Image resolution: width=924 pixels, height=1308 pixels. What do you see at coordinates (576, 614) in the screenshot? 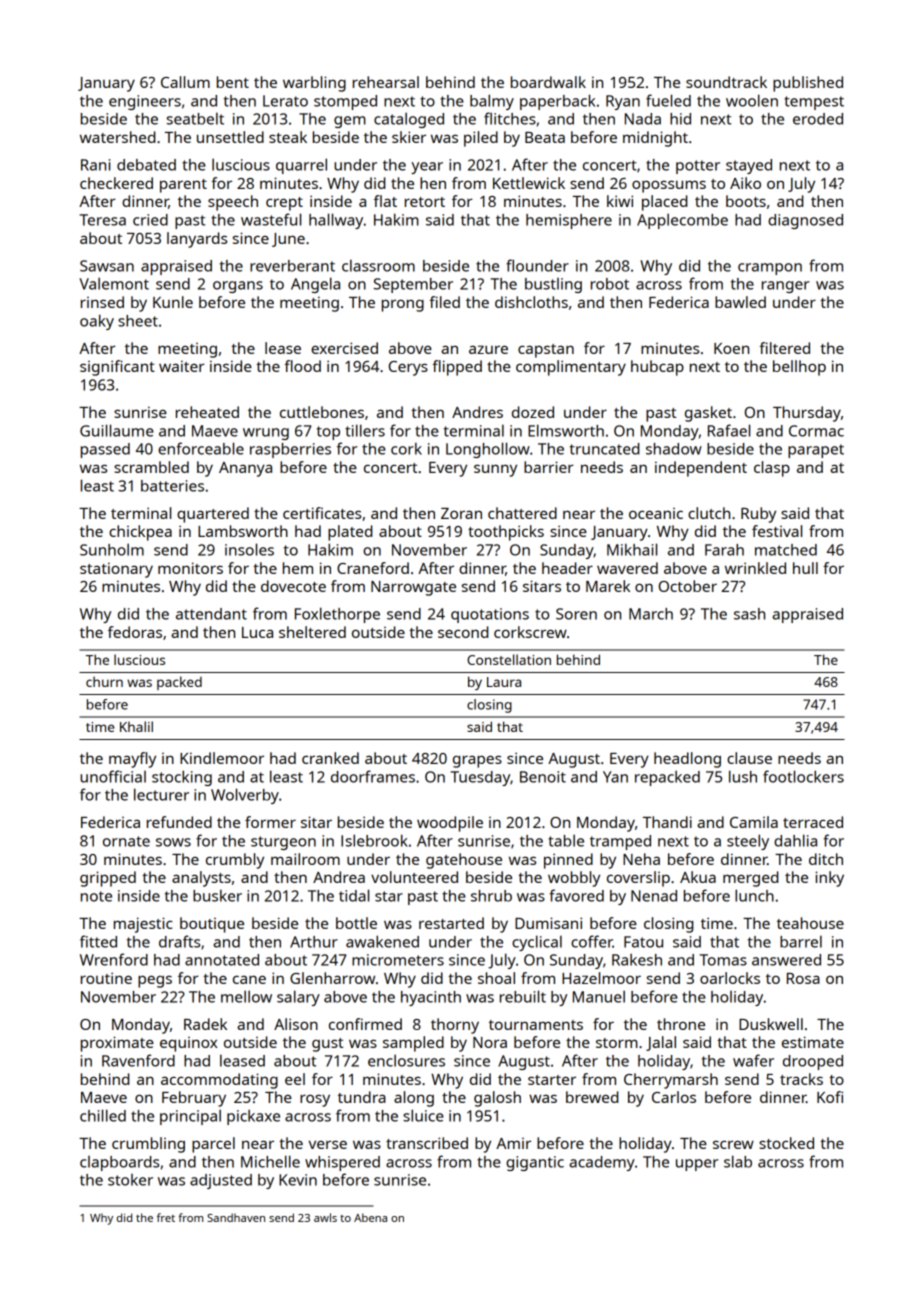
I see `Soren` at bounding box center [576, 614].
